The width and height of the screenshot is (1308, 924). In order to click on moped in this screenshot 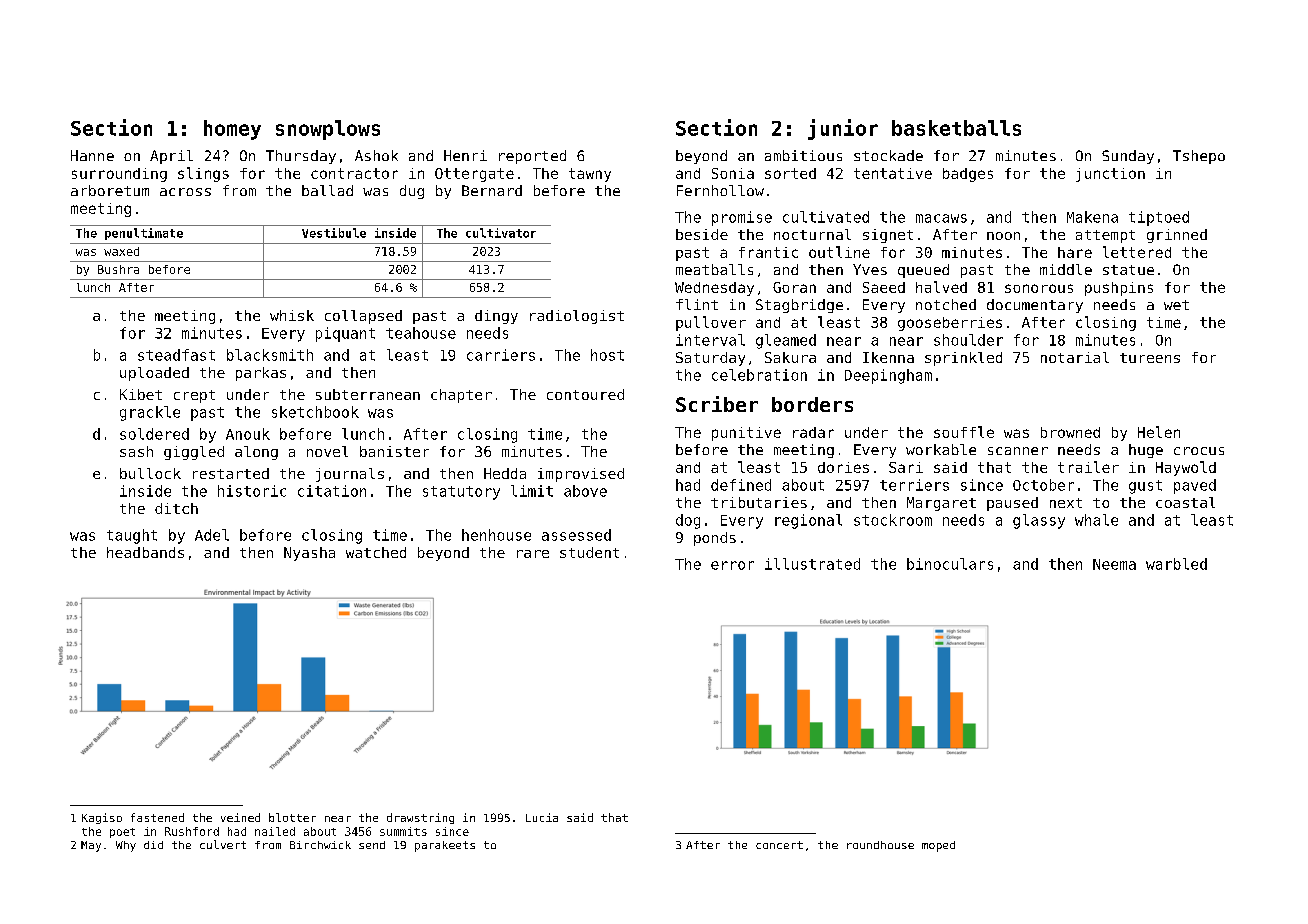, I will do `click(938, 846)`.
